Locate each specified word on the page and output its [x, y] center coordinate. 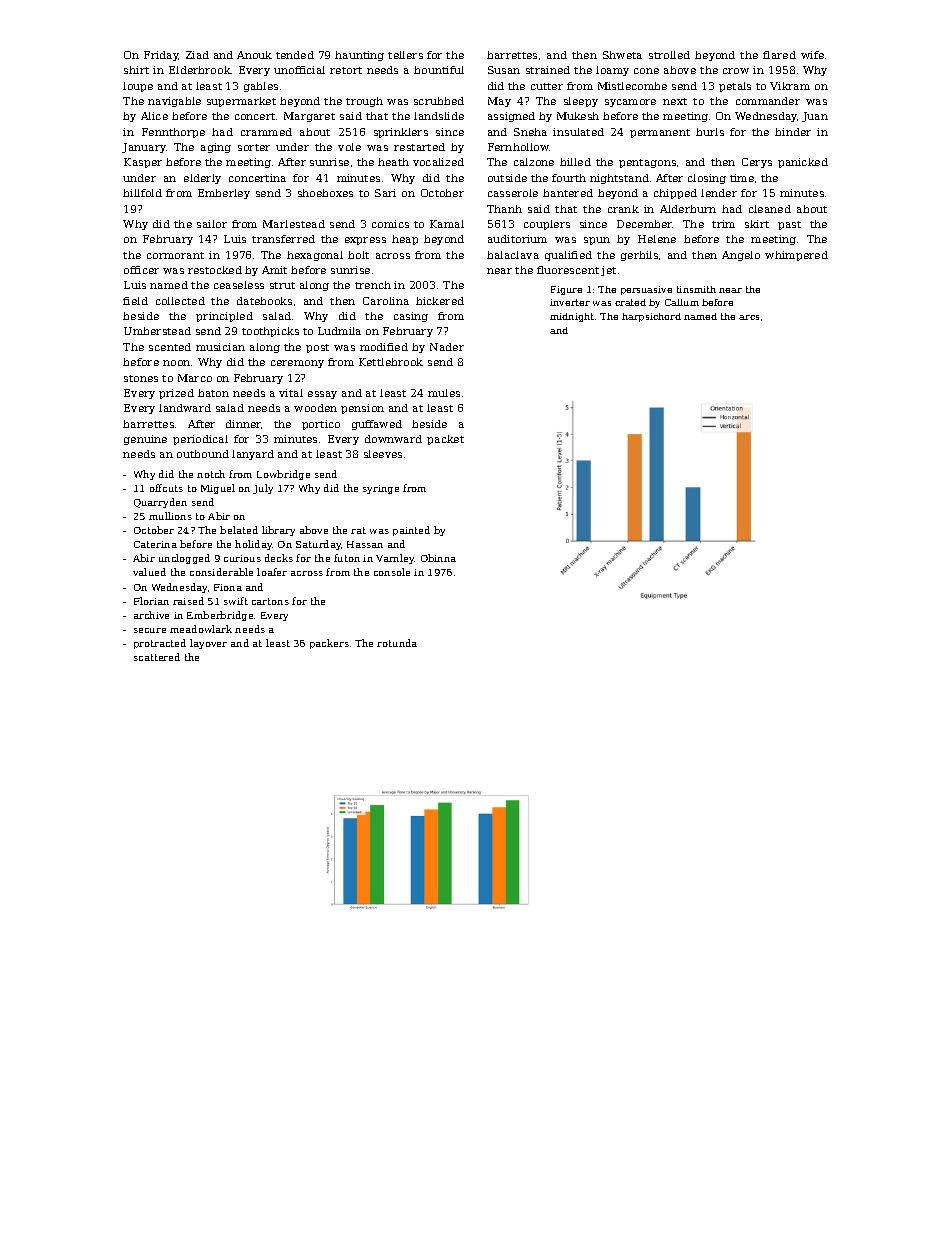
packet [445, 440]
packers [329, 644]
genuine [145, 440]
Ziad [197, 55]
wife [812, 55]
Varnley [395, 559]
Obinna [438, 558]
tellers [405, 55]
